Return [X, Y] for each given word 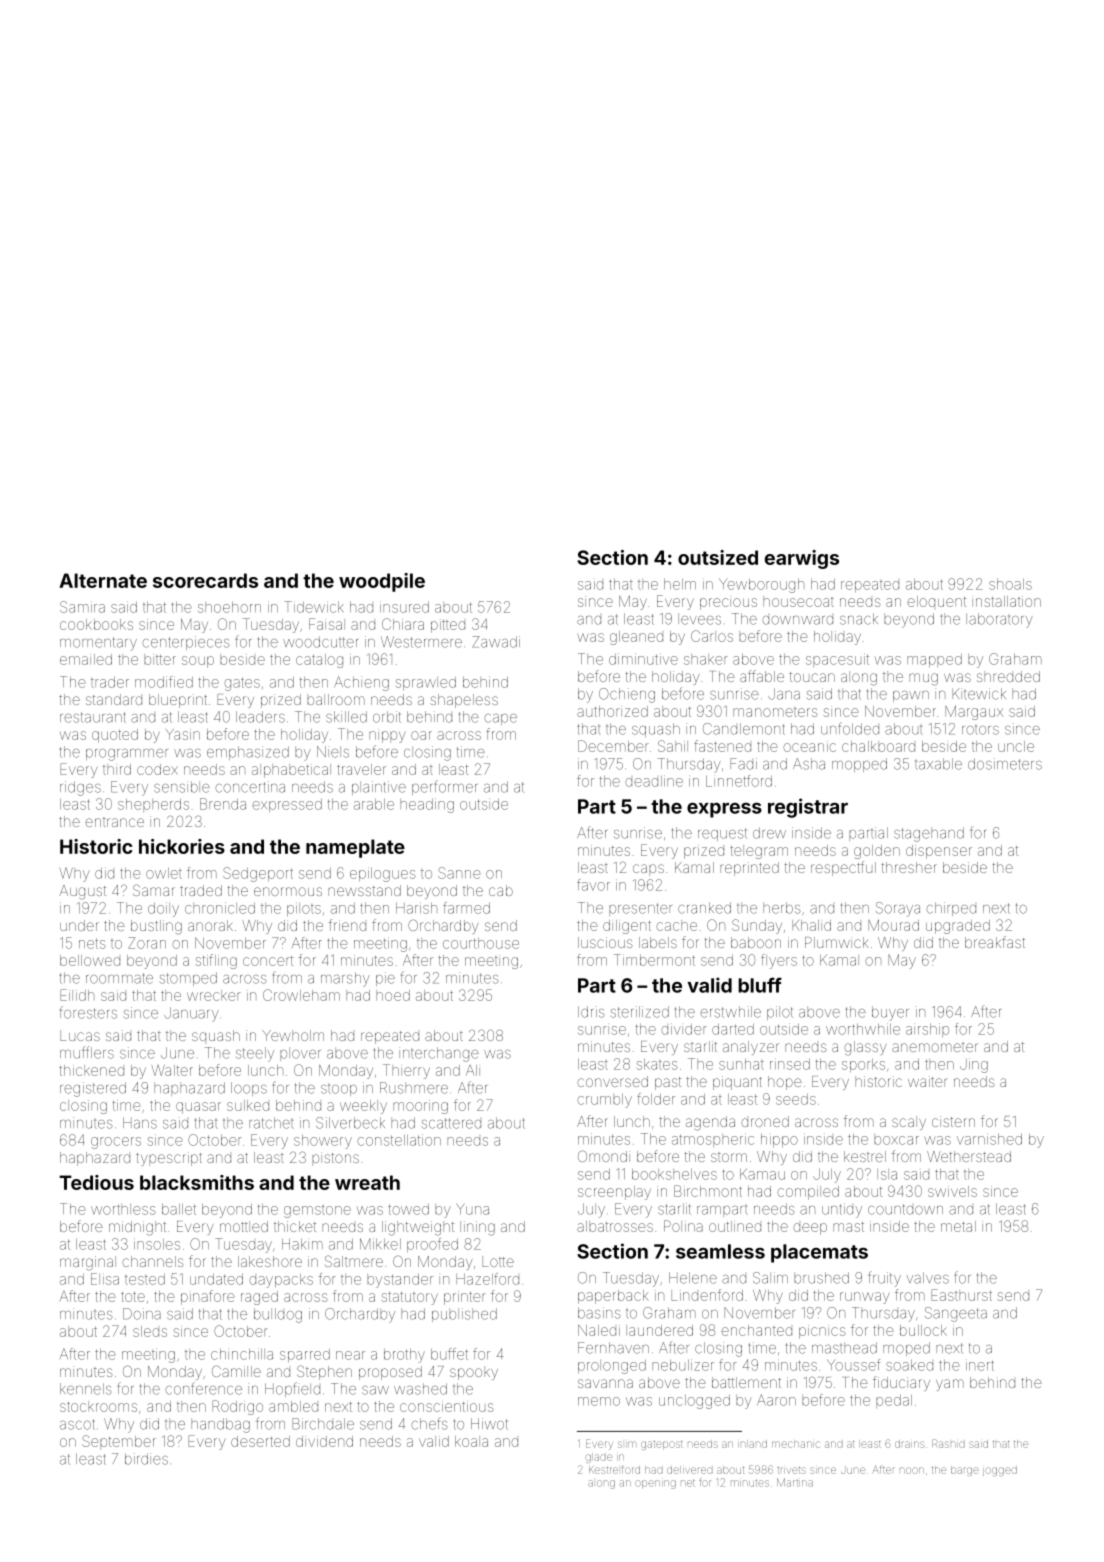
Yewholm [293, 1035]
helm [680, 584]
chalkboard [878, 746]
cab [501, 890]
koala [471, 1441]
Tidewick [314, 607]
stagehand [929, 834]
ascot [77, 1424]
